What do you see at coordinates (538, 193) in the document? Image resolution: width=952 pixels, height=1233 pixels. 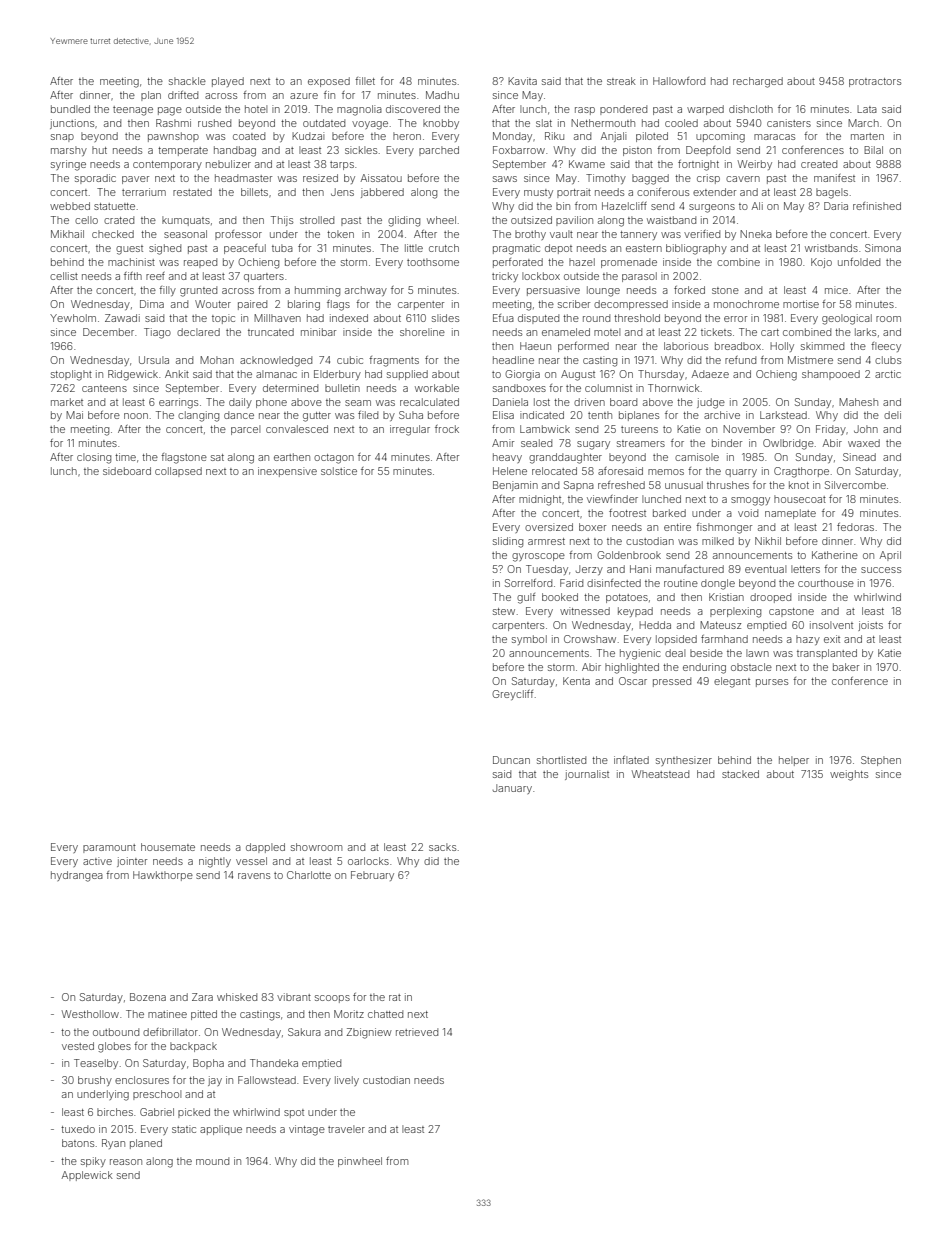 I see `musty` at bounding box center [538, 193].
